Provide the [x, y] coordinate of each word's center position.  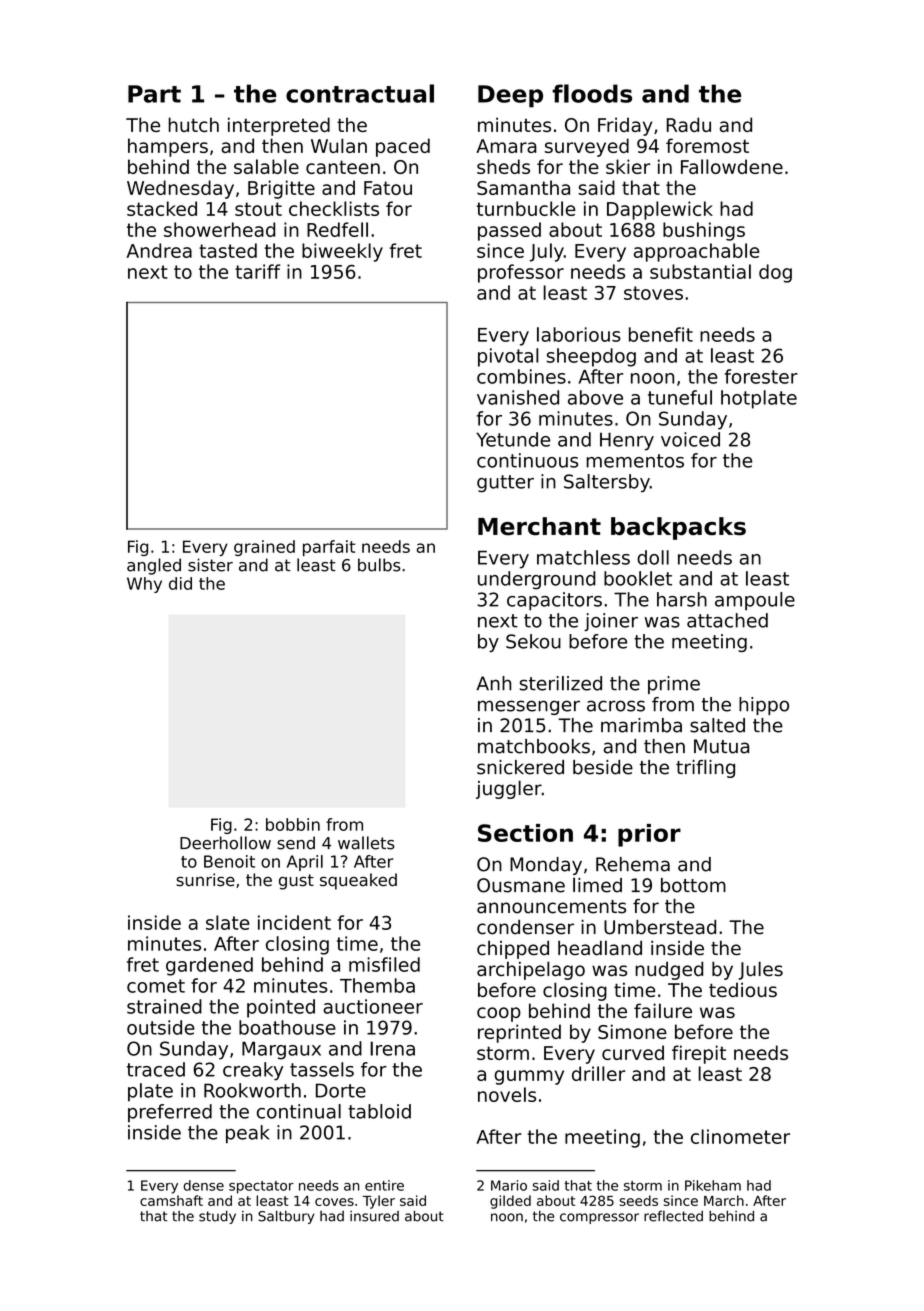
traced [156, 1069]
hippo [764, 706]
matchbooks [534, 746]
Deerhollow [225, 843]
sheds [503, 166]
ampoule [755, 601]
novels [507, 1094]
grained [264, 548]
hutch [194, 124]
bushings [704, 231]
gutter [505, 483]
